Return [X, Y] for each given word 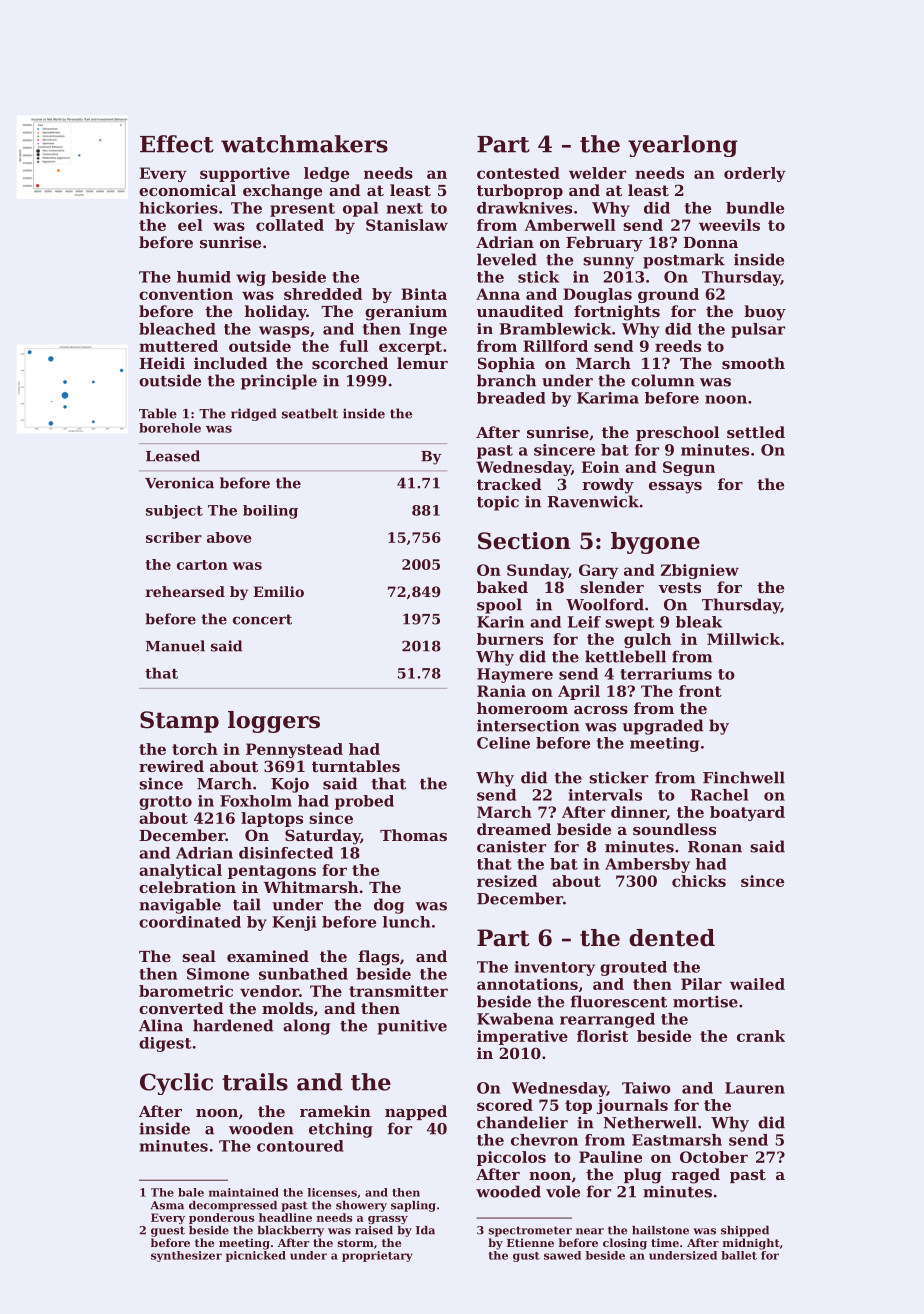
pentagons [272, 872]
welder [597, 173]
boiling [270, 512]
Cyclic [176, 1084]
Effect [177, 144]
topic [498, 503]
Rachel [719, 795]
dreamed [514, 829]
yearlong [683, 146]
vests [679, 587]
